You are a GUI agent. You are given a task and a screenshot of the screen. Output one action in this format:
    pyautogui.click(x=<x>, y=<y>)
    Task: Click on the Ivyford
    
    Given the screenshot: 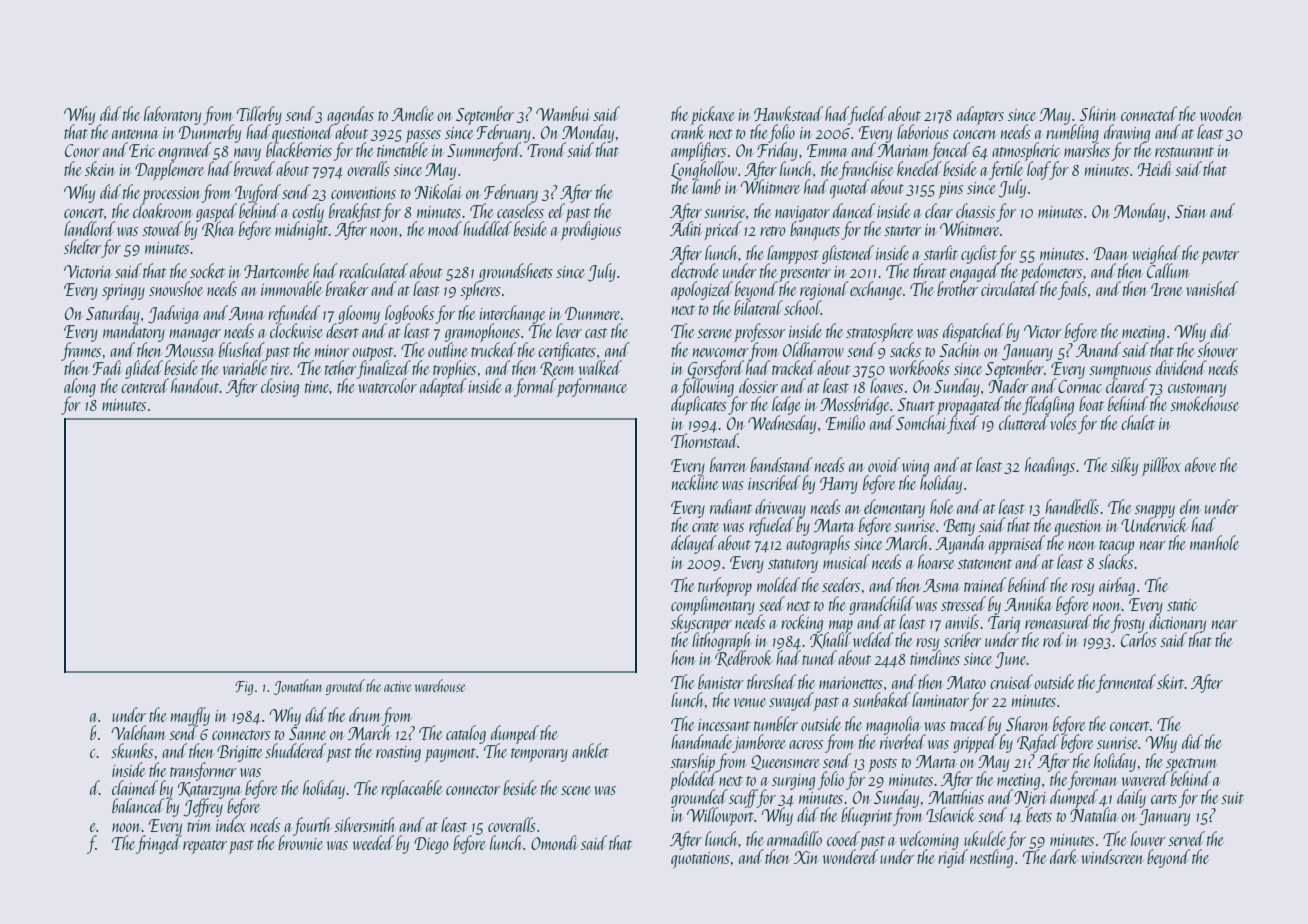 What is the action you would take?
    pyautogui.click(x=258, y=193)
